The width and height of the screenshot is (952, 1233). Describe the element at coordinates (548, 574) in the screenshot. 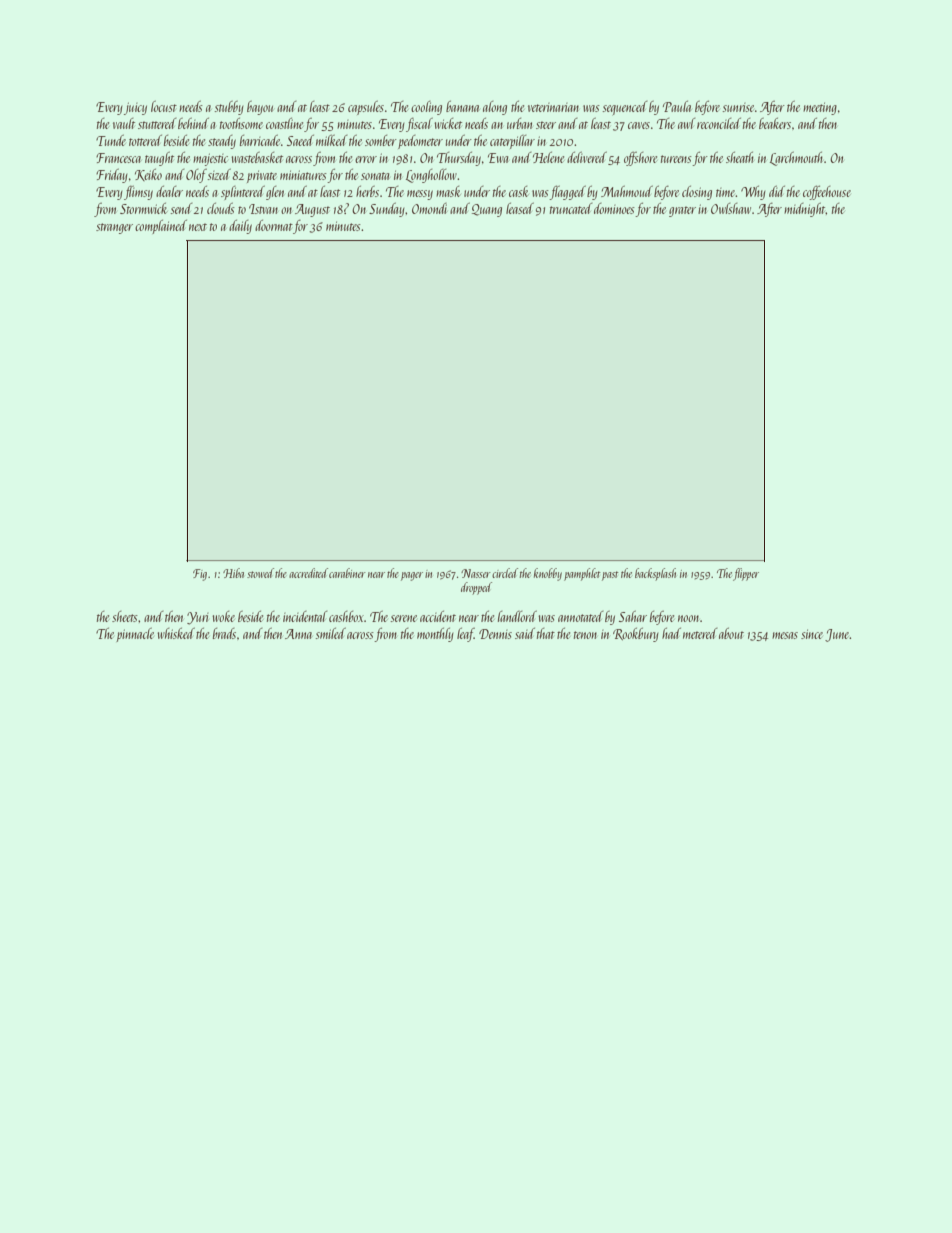

I see `knobby` at that location.
